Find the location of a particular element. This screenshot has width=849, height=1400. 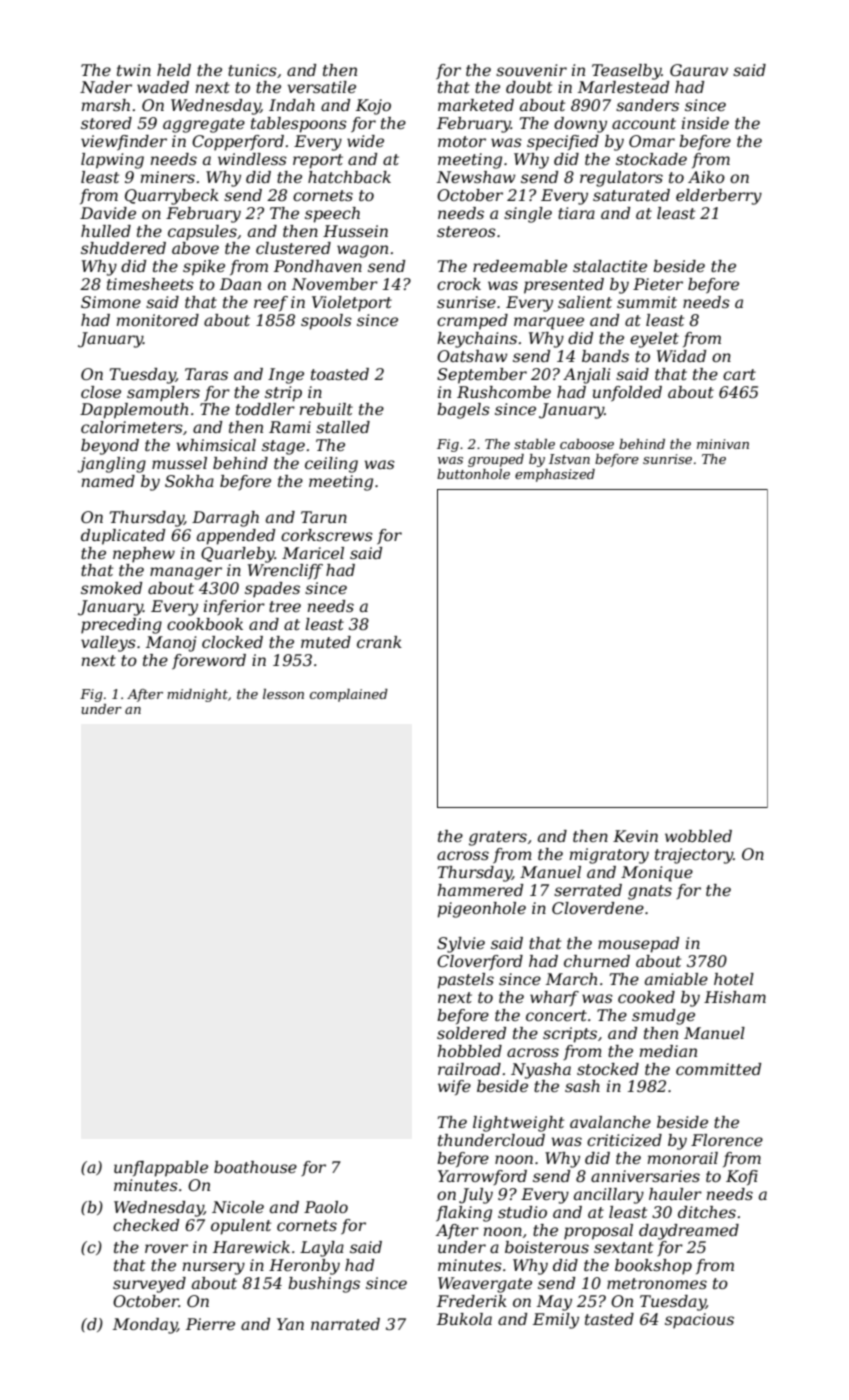

jangling is located at coordinates (112, 465).
